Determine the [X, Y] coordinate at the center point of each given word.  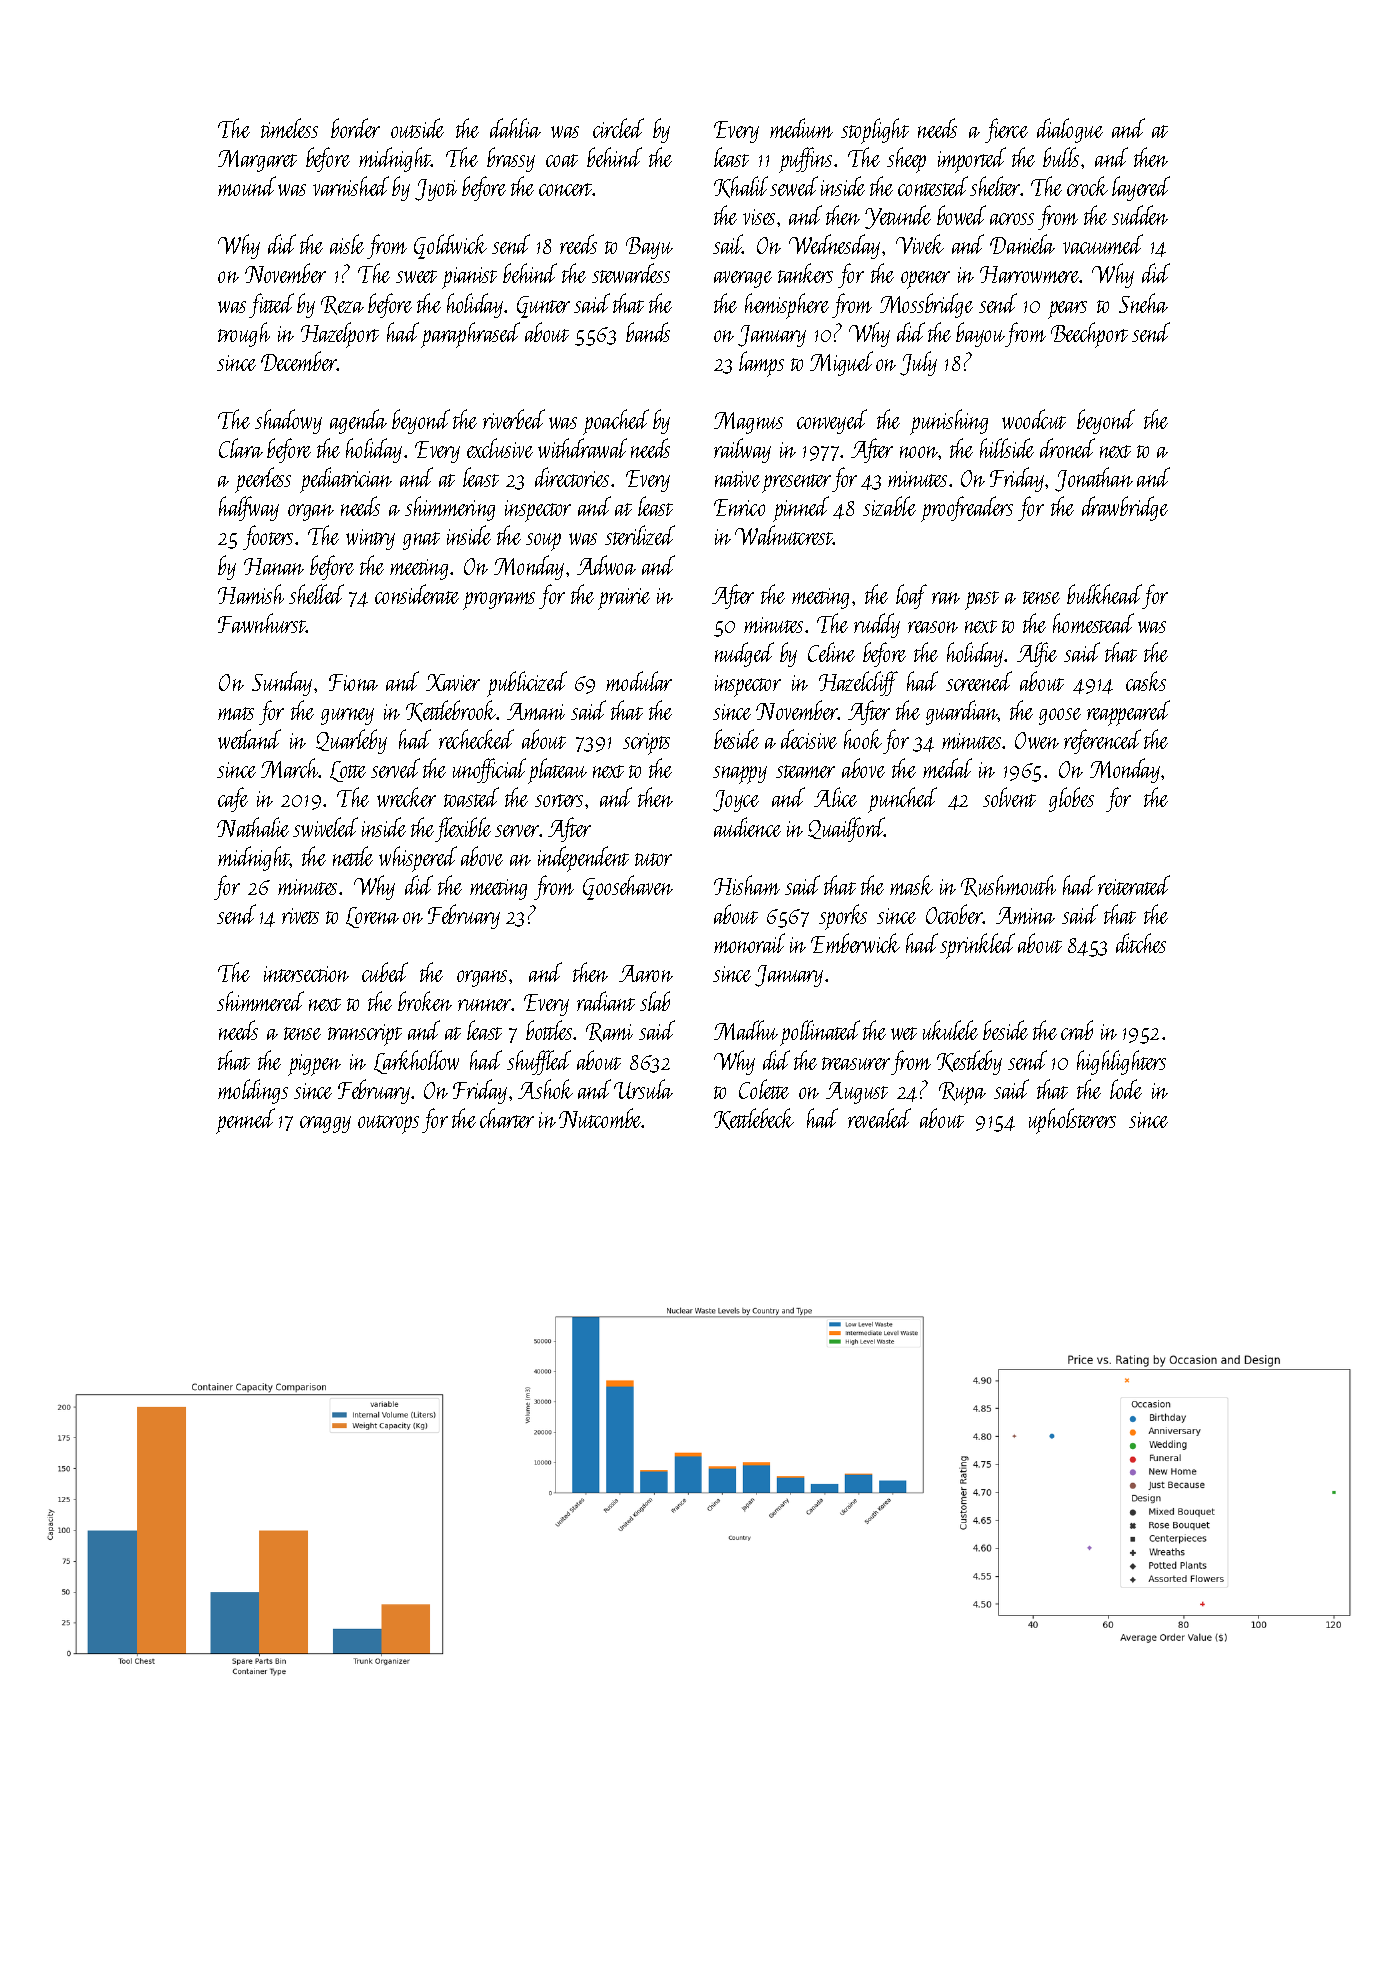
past [982, 600]
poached [616, 422]
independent [583, 859]
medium [801, 128]
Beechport [1089, 335]
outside [417, 128]
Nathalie [253, 827]
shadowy [288, 421]
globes [1071, 799]
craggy [325, 1124]
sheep [906, 160]
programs [499, 601]
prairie [624, 599]
